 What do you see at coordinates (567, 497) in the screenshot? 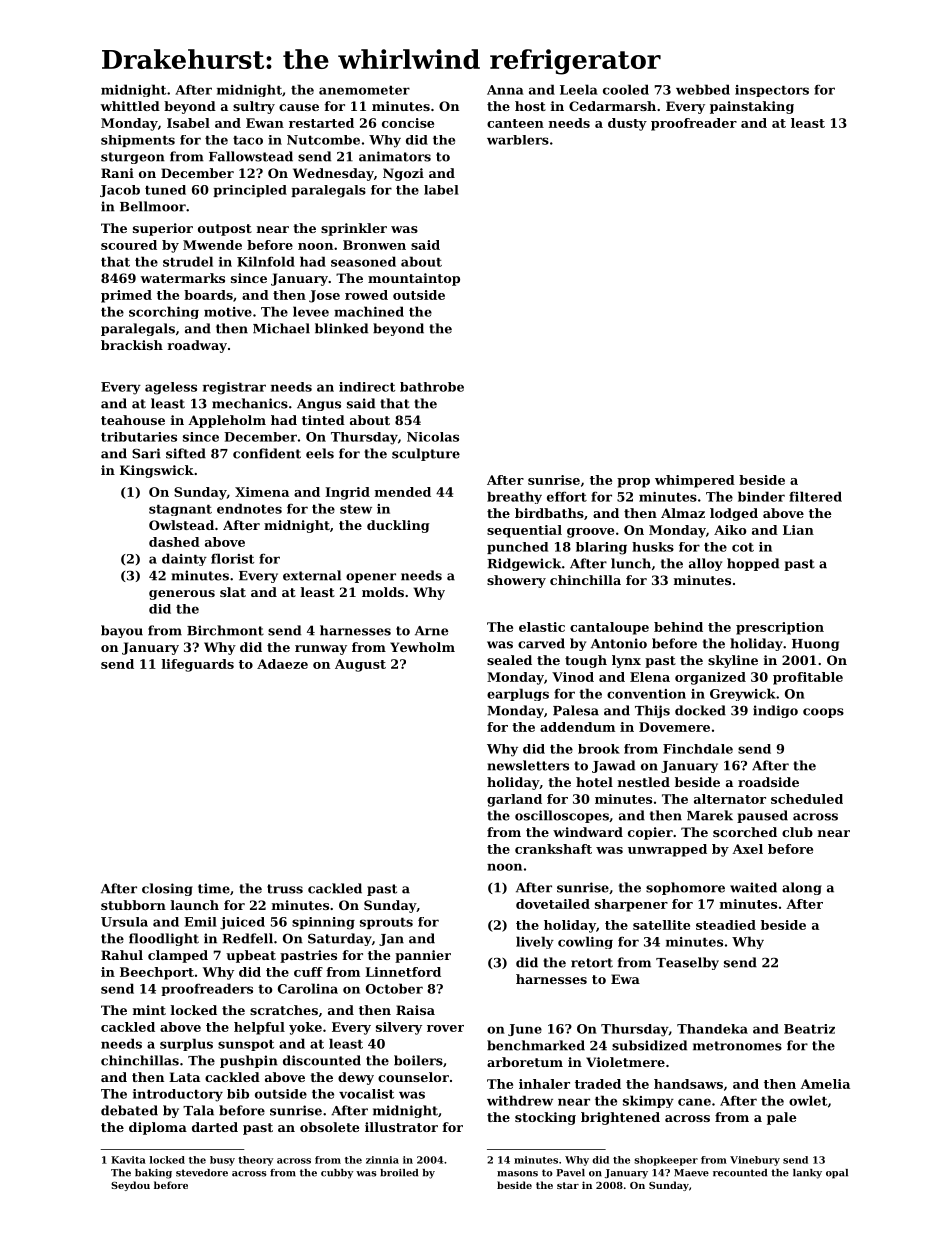
I see `effort` at bounding box center [567, 497].
